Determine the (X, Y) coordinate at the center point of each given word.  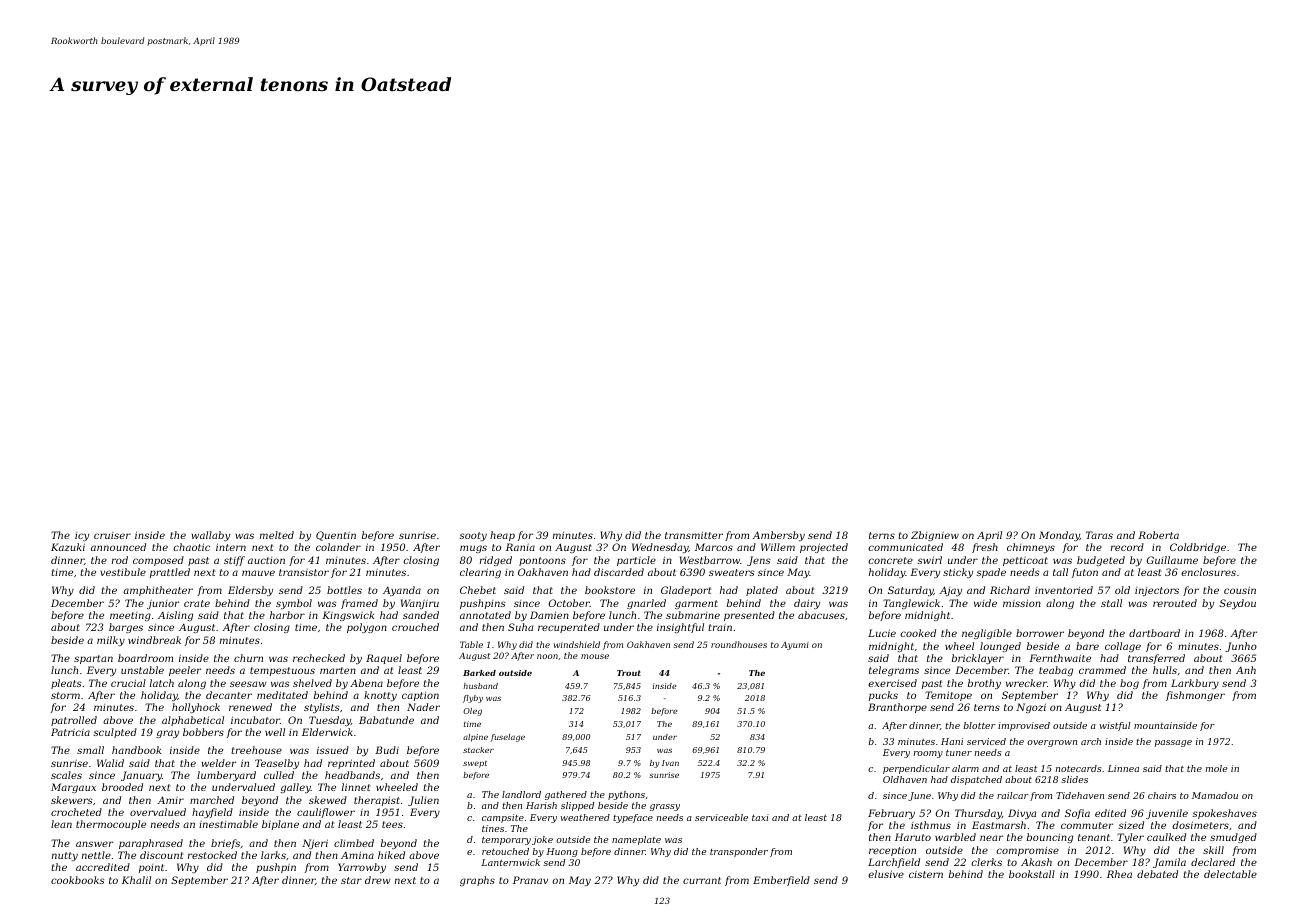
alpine (475, 738)
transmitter (694, 535)
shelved (312, 683)
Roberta (1158, 535)
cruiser (112, 535)
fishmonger (1195, 696)
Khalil (136, 880)
